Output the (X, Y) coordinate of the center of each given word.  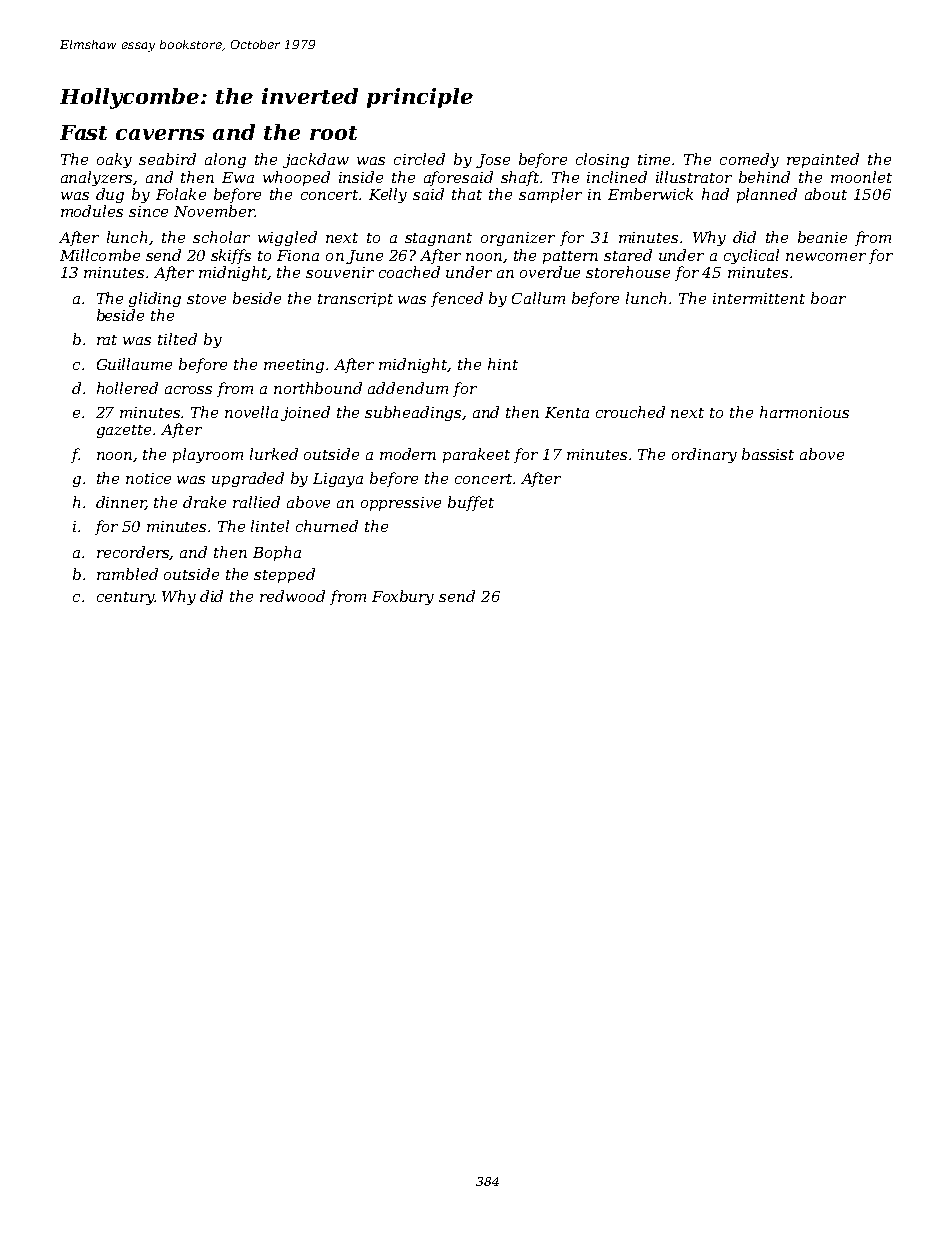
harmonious (804, 412)
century (125, 598)
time (654, 159)
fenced (457, 299)
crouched (630, 412)
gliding (155, 299)
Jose (493, 161)
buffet (471, 503)
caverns (160, 134)
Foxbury (403, 597)
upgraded (248, 479)
